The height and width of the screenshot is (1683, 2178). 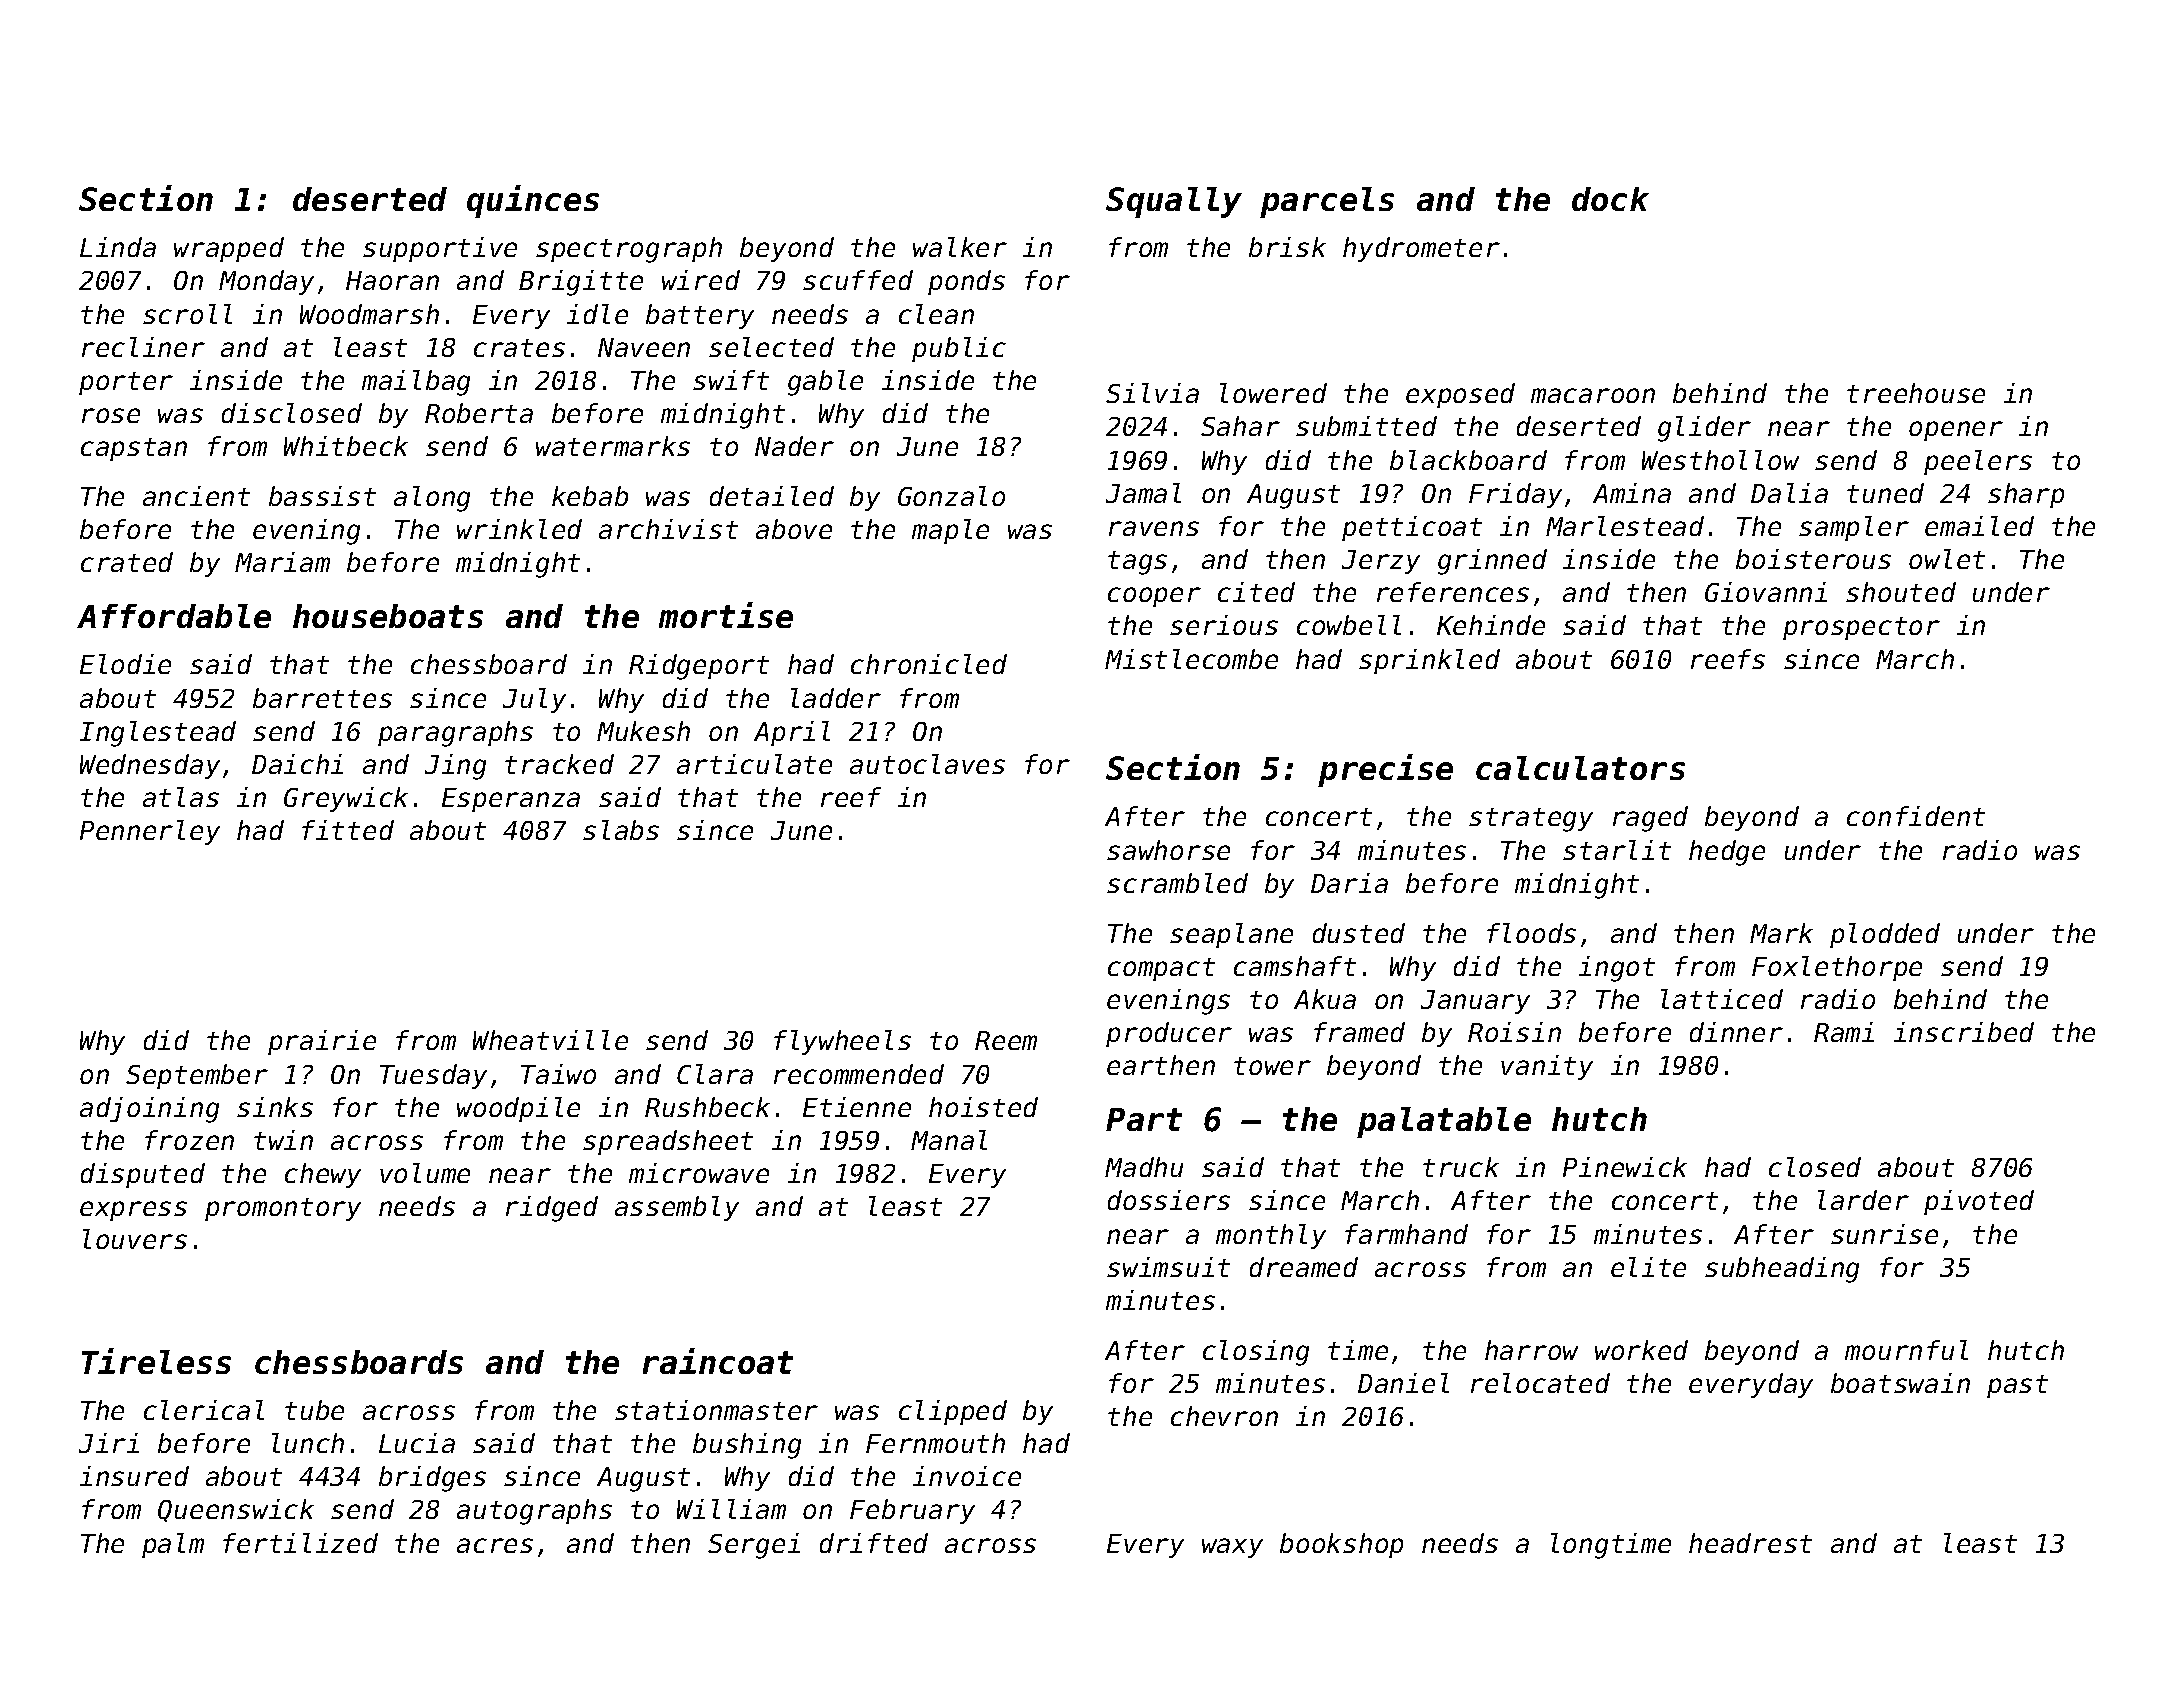 What do you see at coordinates (949, 1140) in the screenshot?
I see `Manal` at bounding box center [949, 1140].
